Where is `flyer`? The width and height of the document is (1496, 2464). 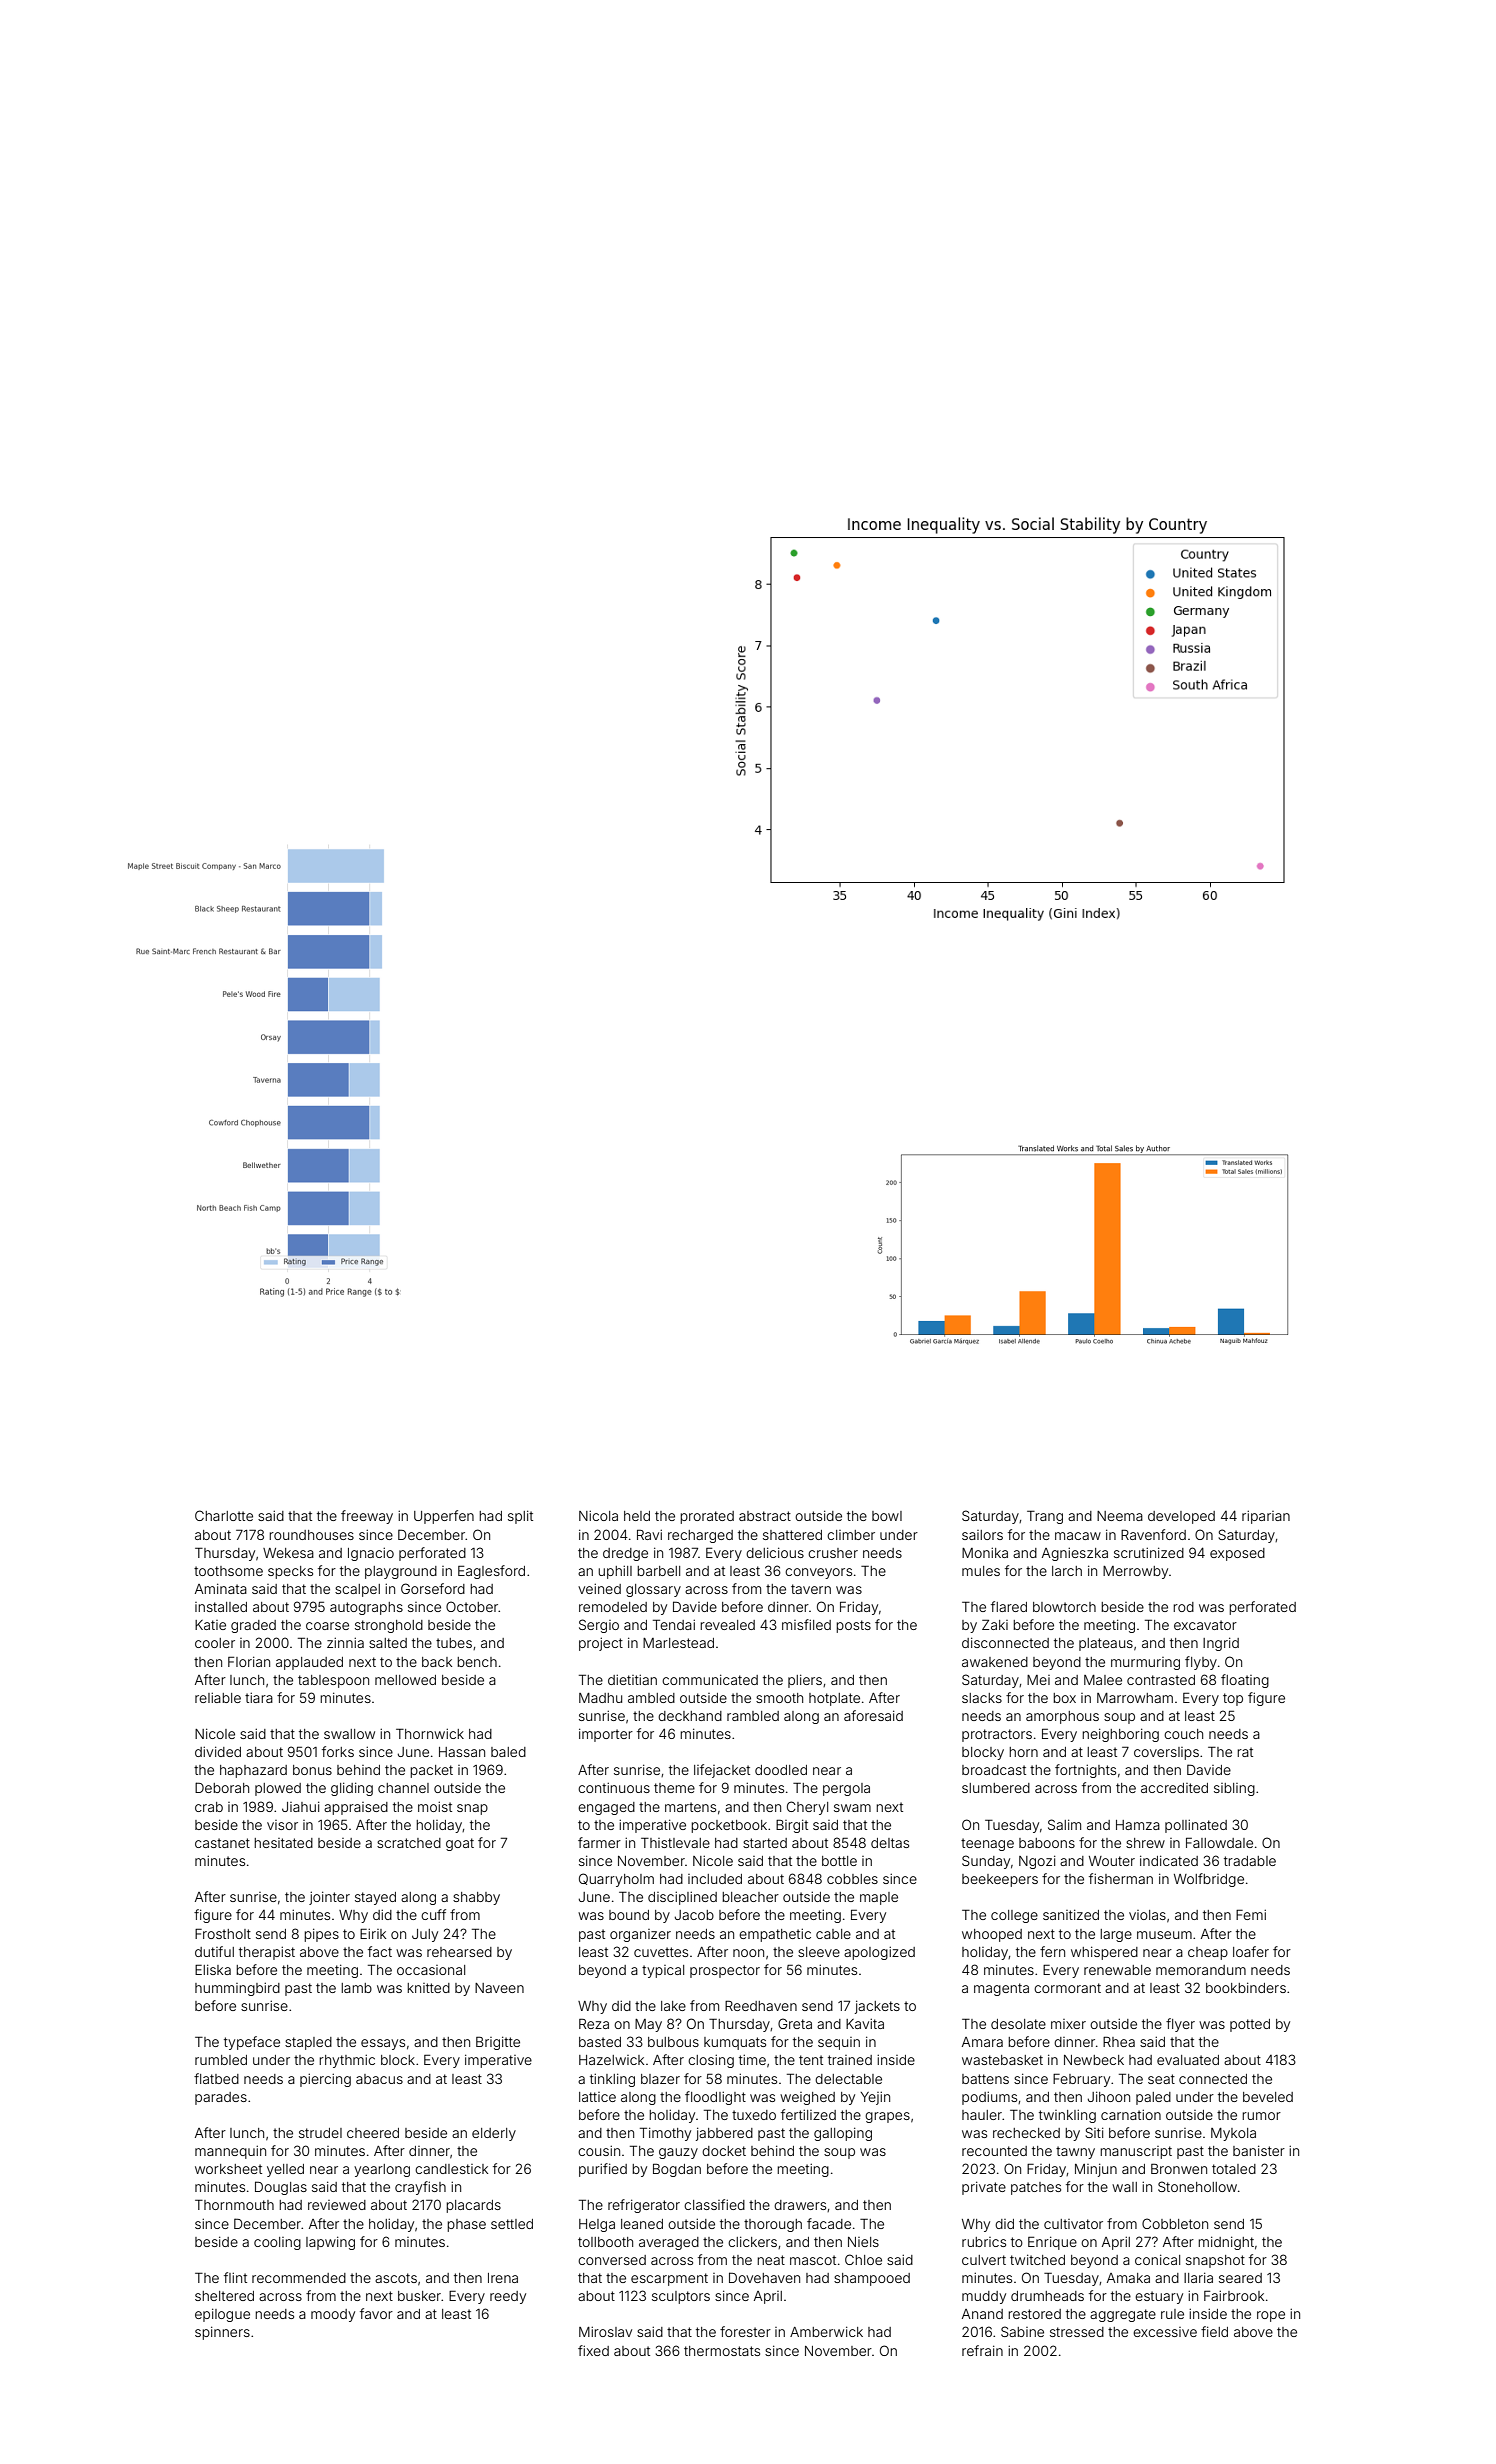 flyer is located at coordinates (1180, 2025).
